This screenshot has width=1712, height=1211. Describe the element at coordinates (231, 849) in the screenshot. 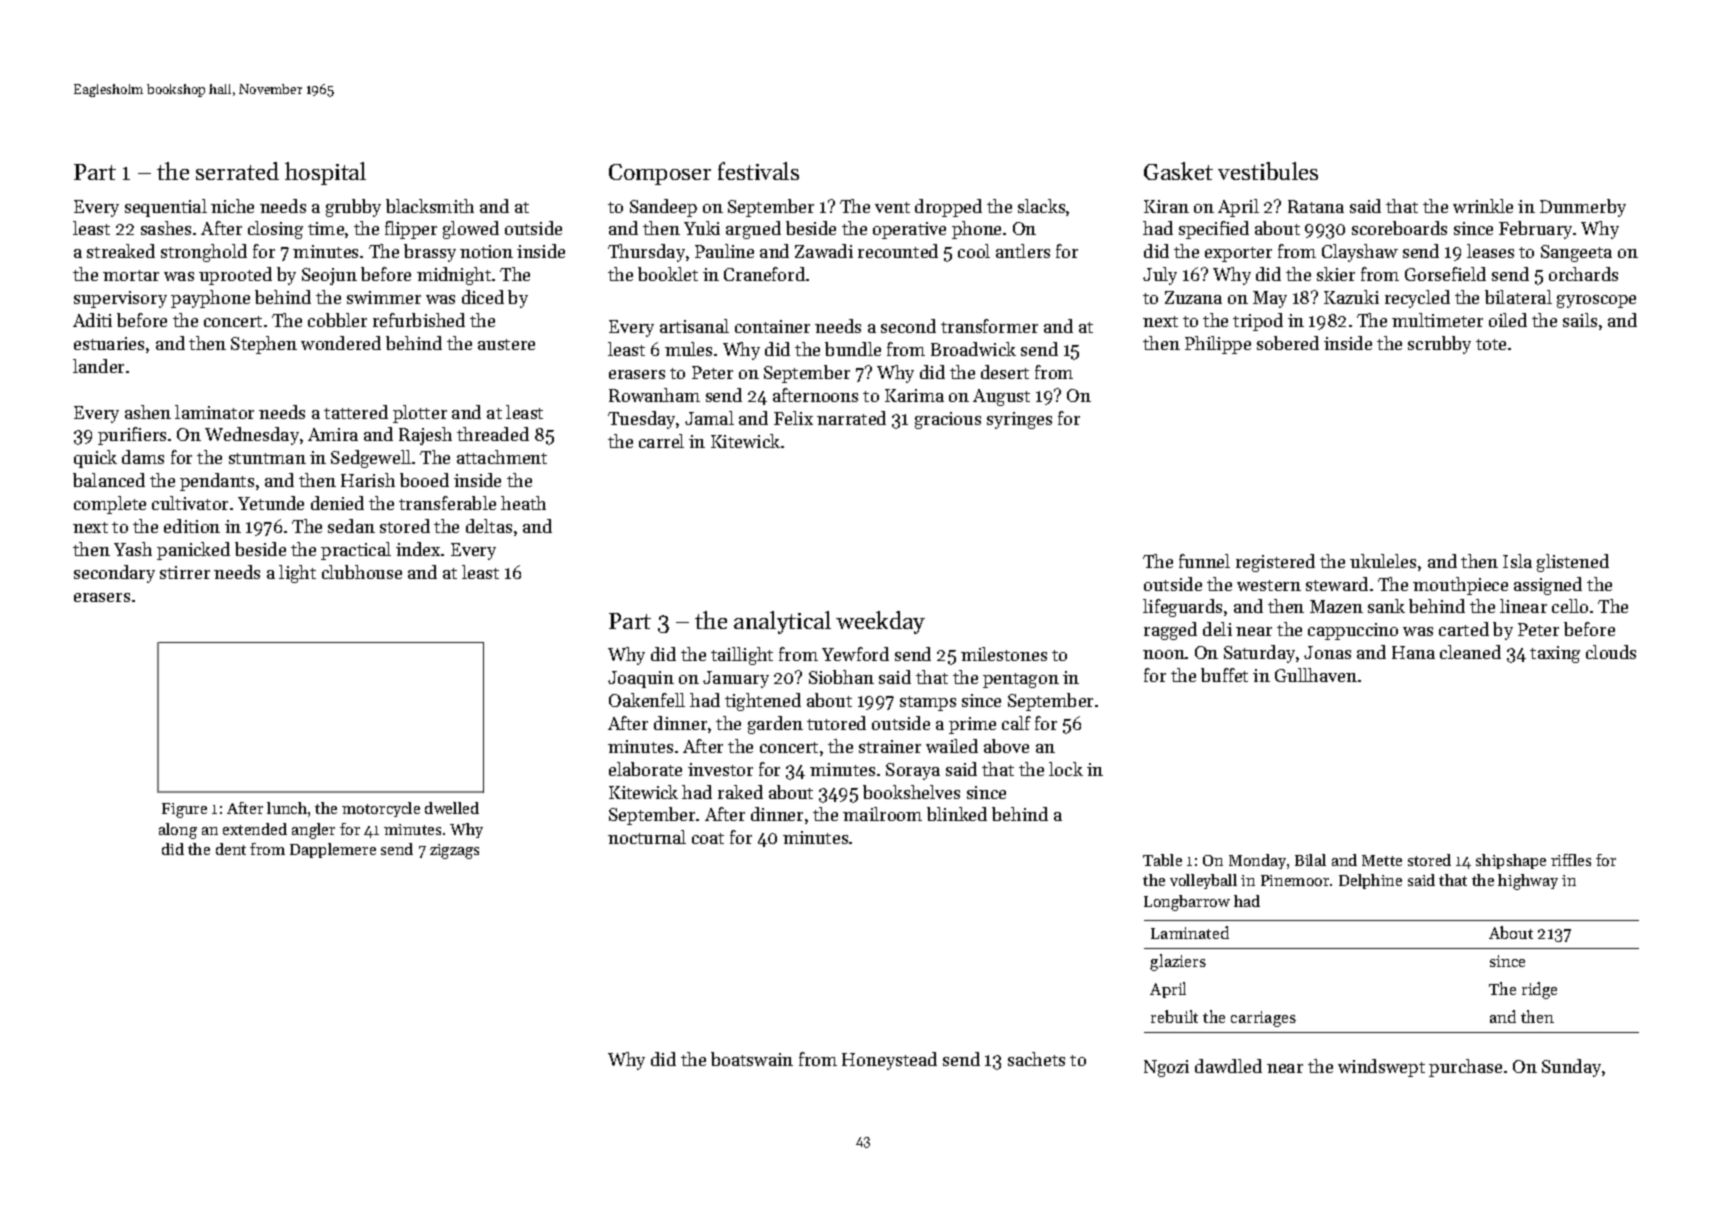

I see `dent` at that location.
